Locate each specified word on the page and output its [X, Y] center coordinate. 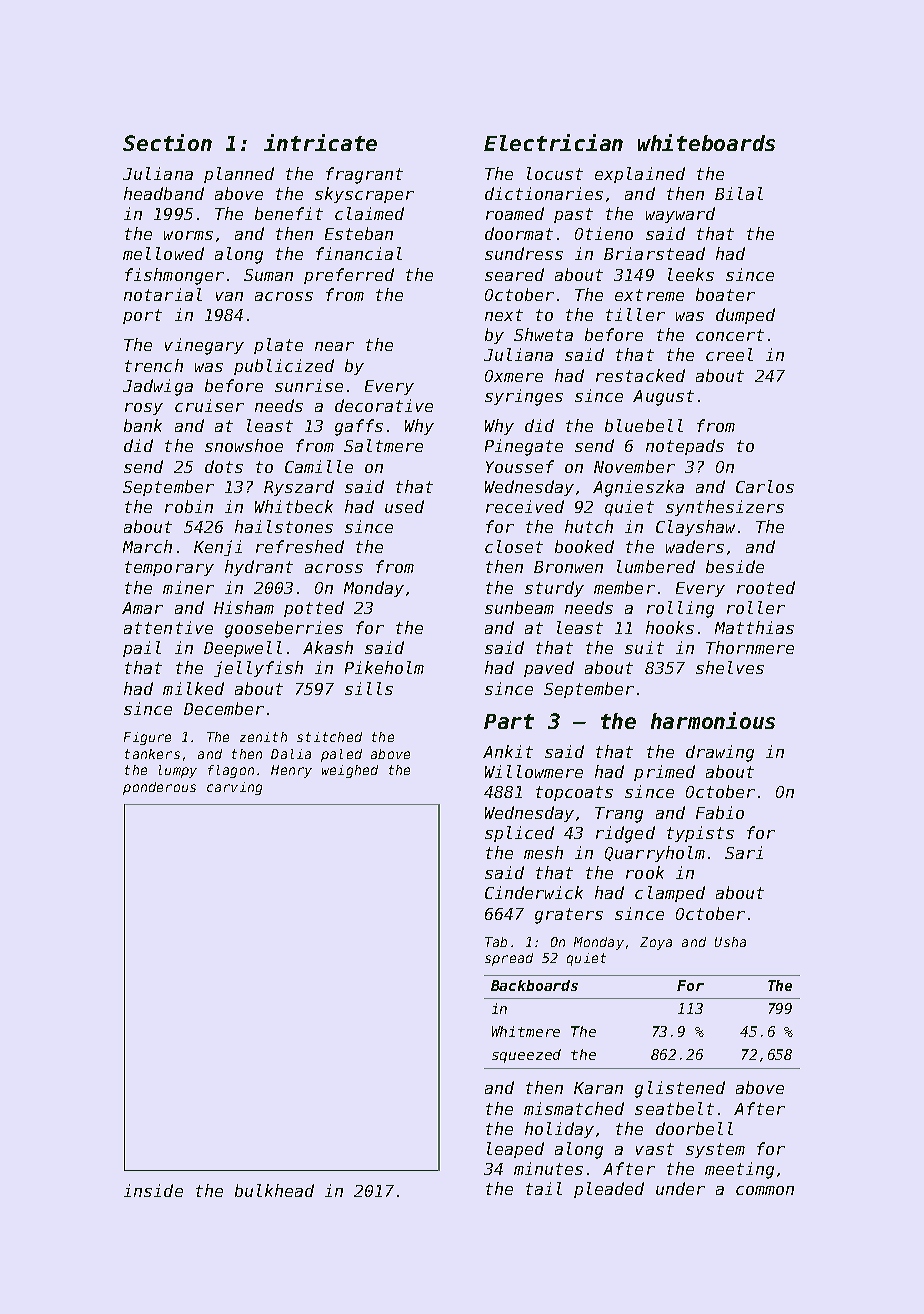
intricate [320, 142]
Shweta [543, 334]
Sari [744, 852]
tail [544, 1188]
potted [314, 609]
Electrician [553, 142]
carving [234, 788]
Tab [496, 942]
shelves [730, 667]
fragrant [364, 175]
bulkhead [274, 1190]
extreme [649, 295]
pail [142, 649]
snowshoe [244, 445]
